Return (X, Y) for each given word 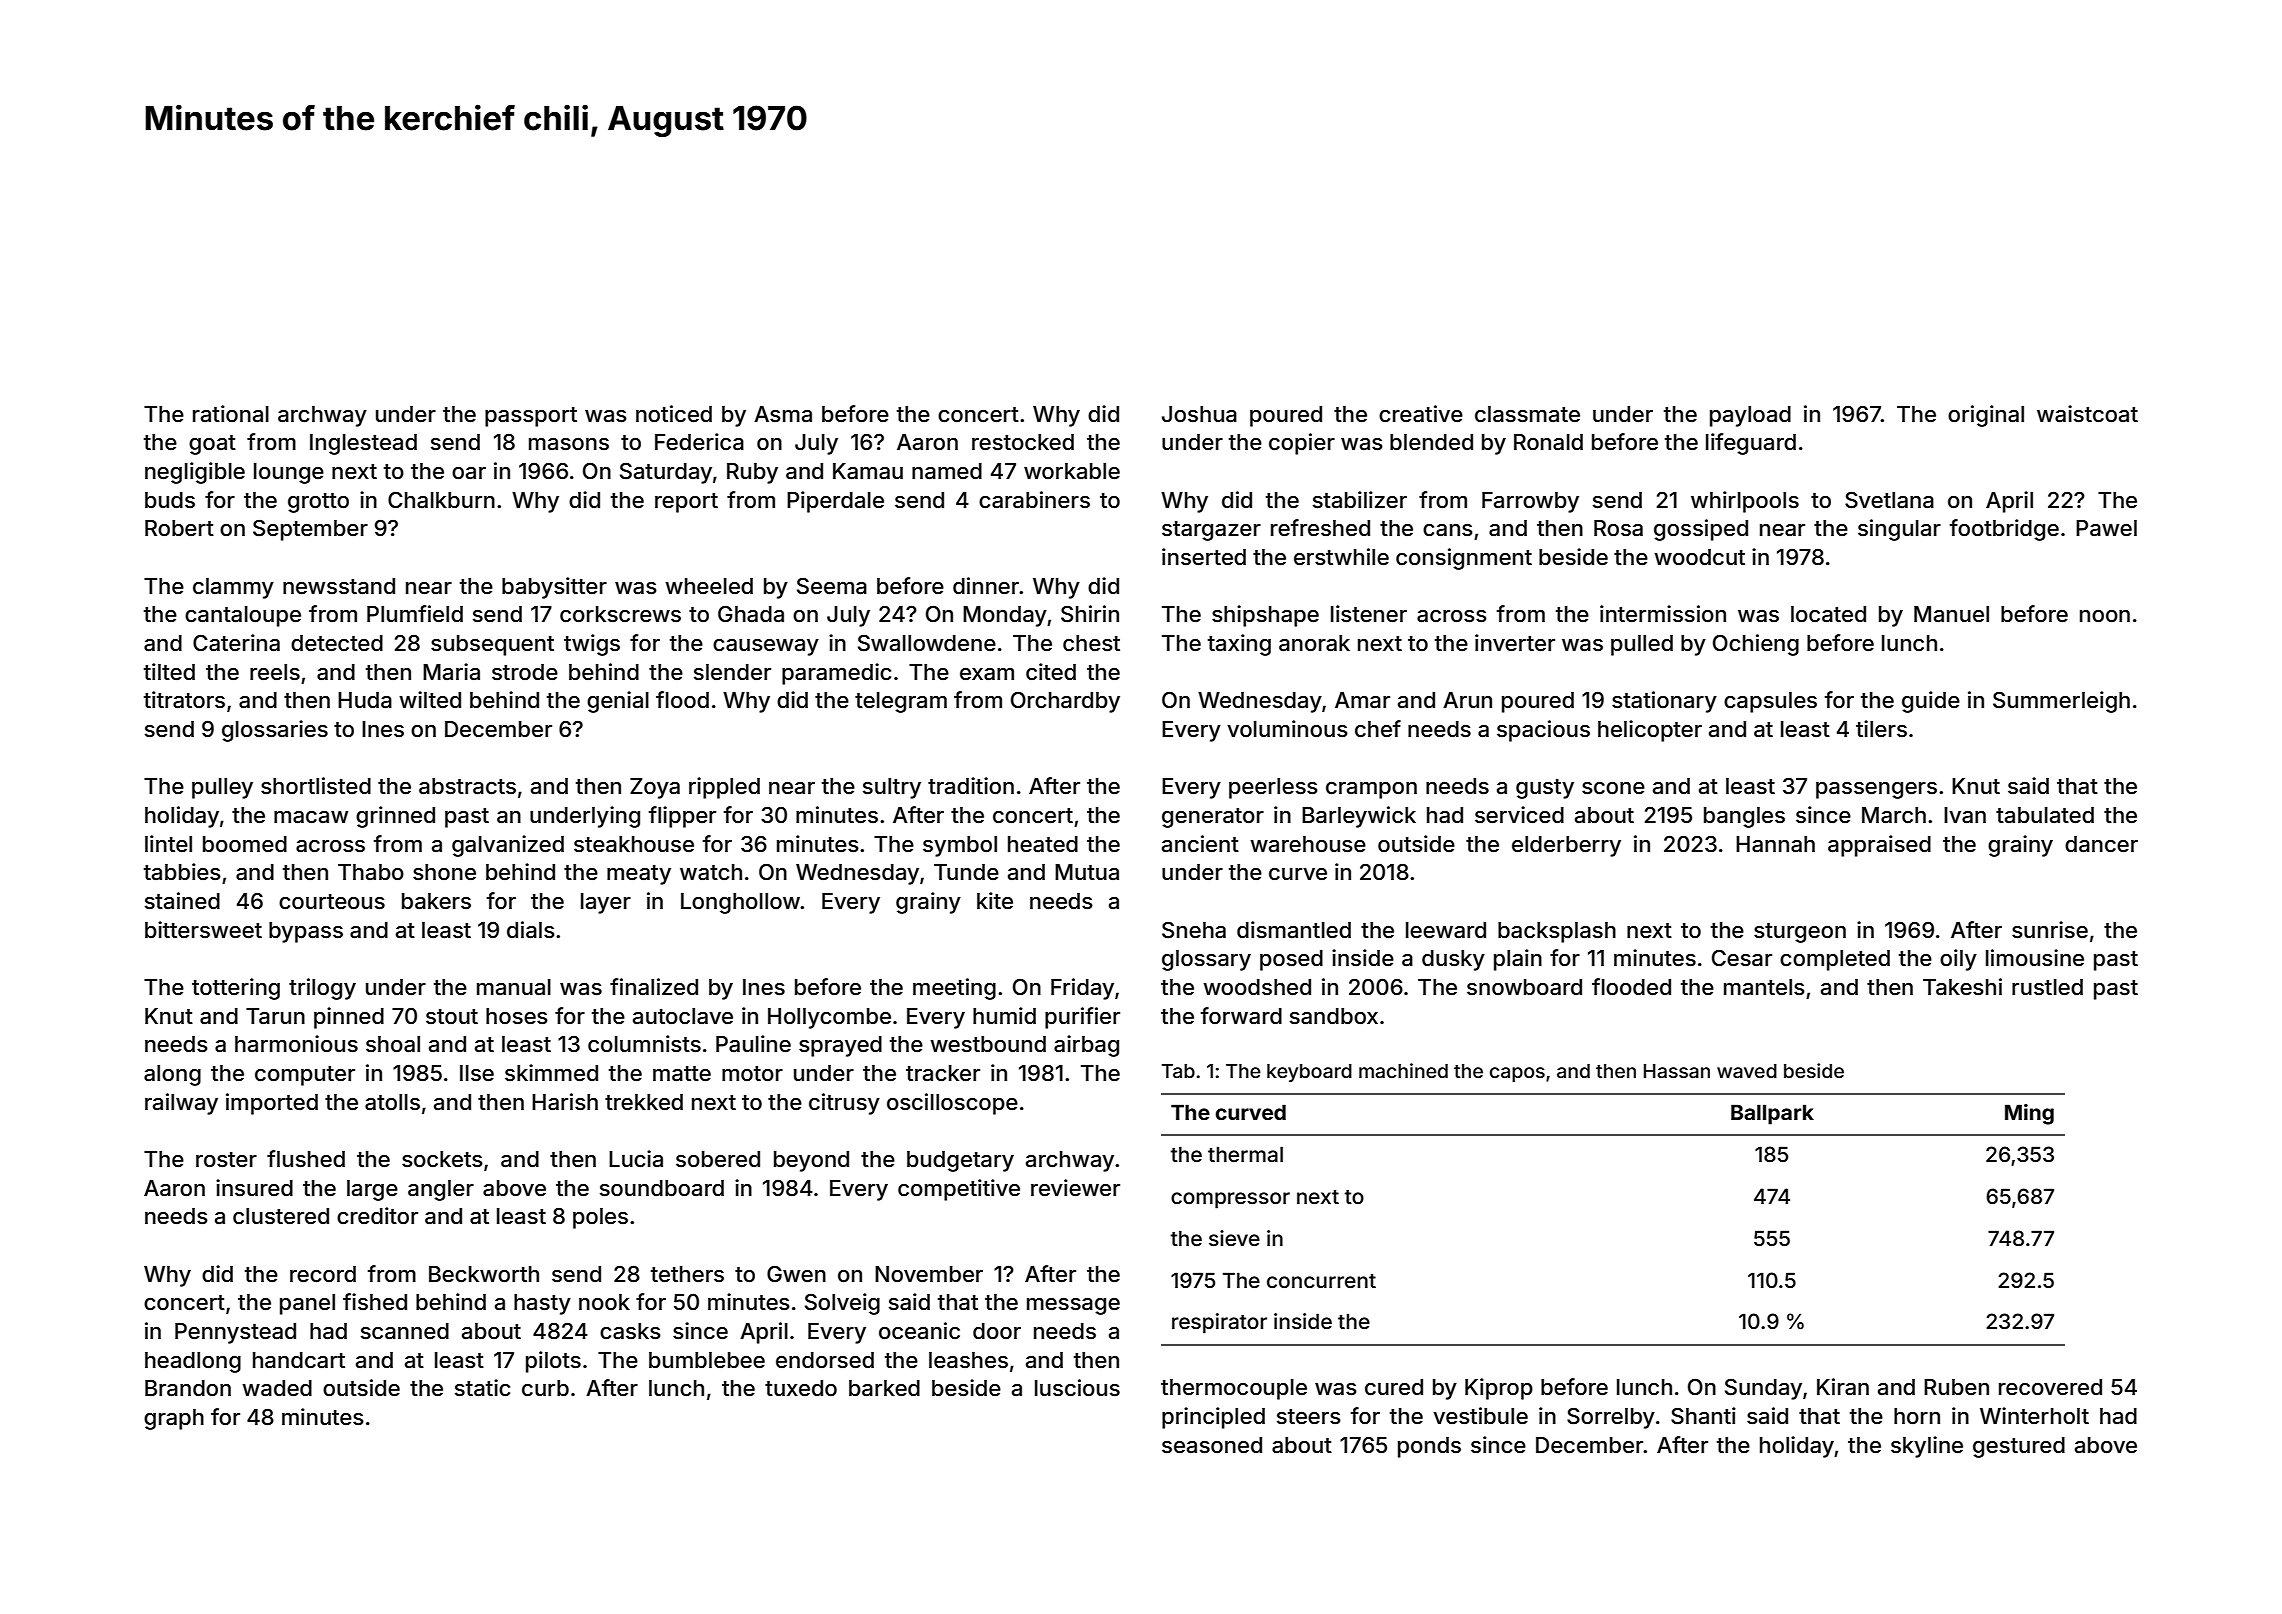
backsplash (1557, 932)
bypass (306, 932)
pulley (222, 788)
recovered (2050, 1387)
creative (1421, 414)
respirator (1219, 1323)
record (323, 1274)
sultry (892, 788)
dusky (1453, 960)
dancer (2101, 844)
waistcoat (2087, 414)
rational (231, 413)
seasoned (1212, 1445)
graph (174, 1419)
